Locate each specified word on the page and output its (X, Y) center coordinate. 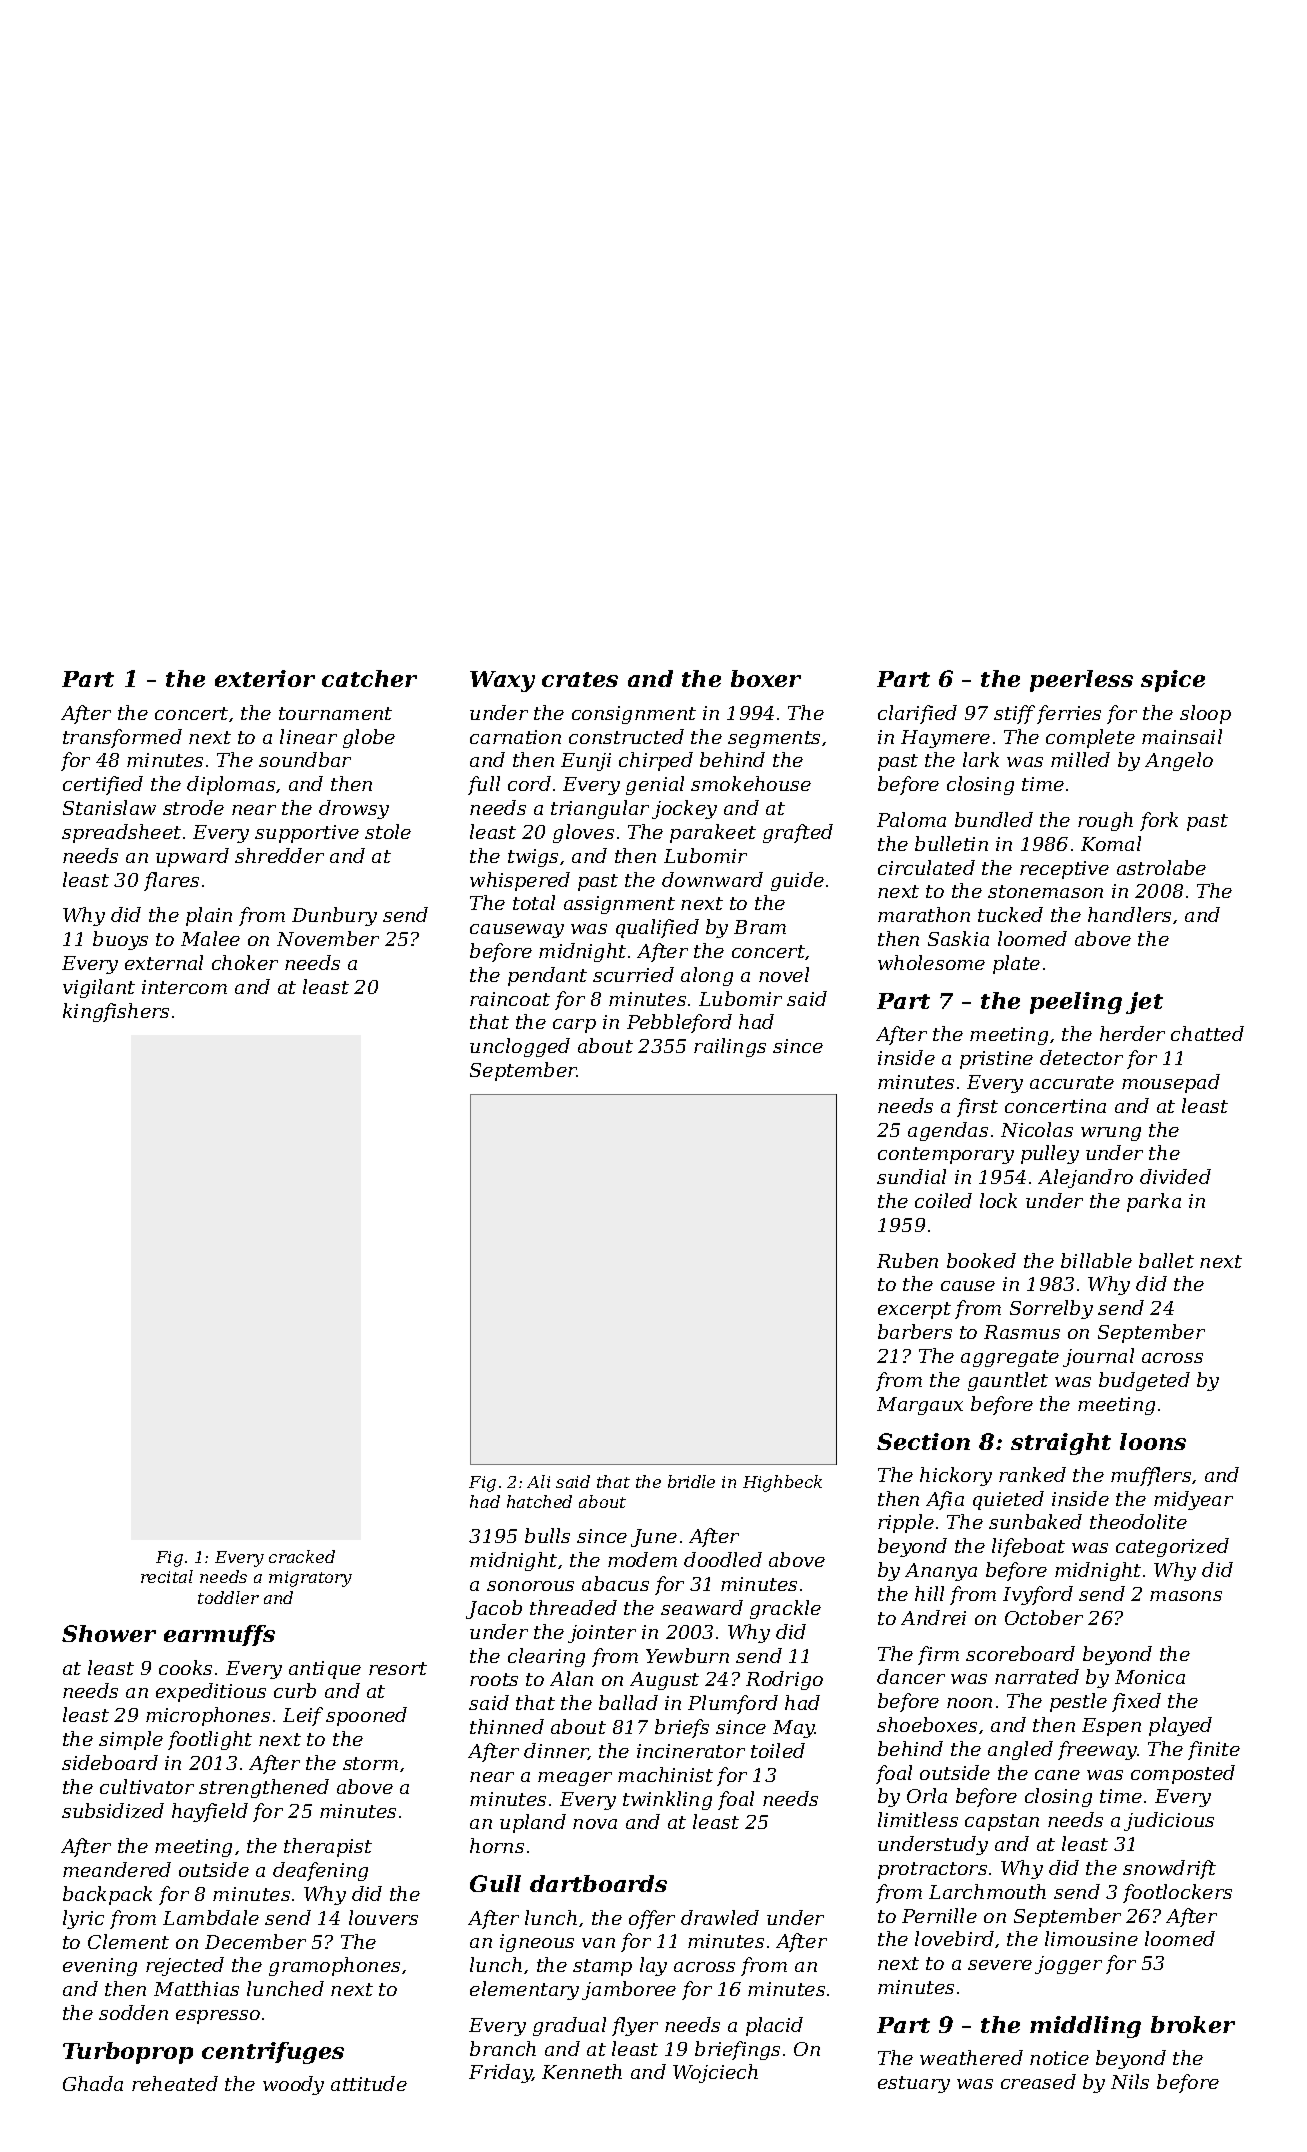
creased (1038, 2081)
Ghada (93, 2083)
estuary (914, 2084)
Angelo (1179, 761)
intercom (184, 987)
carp (574, 1026)
